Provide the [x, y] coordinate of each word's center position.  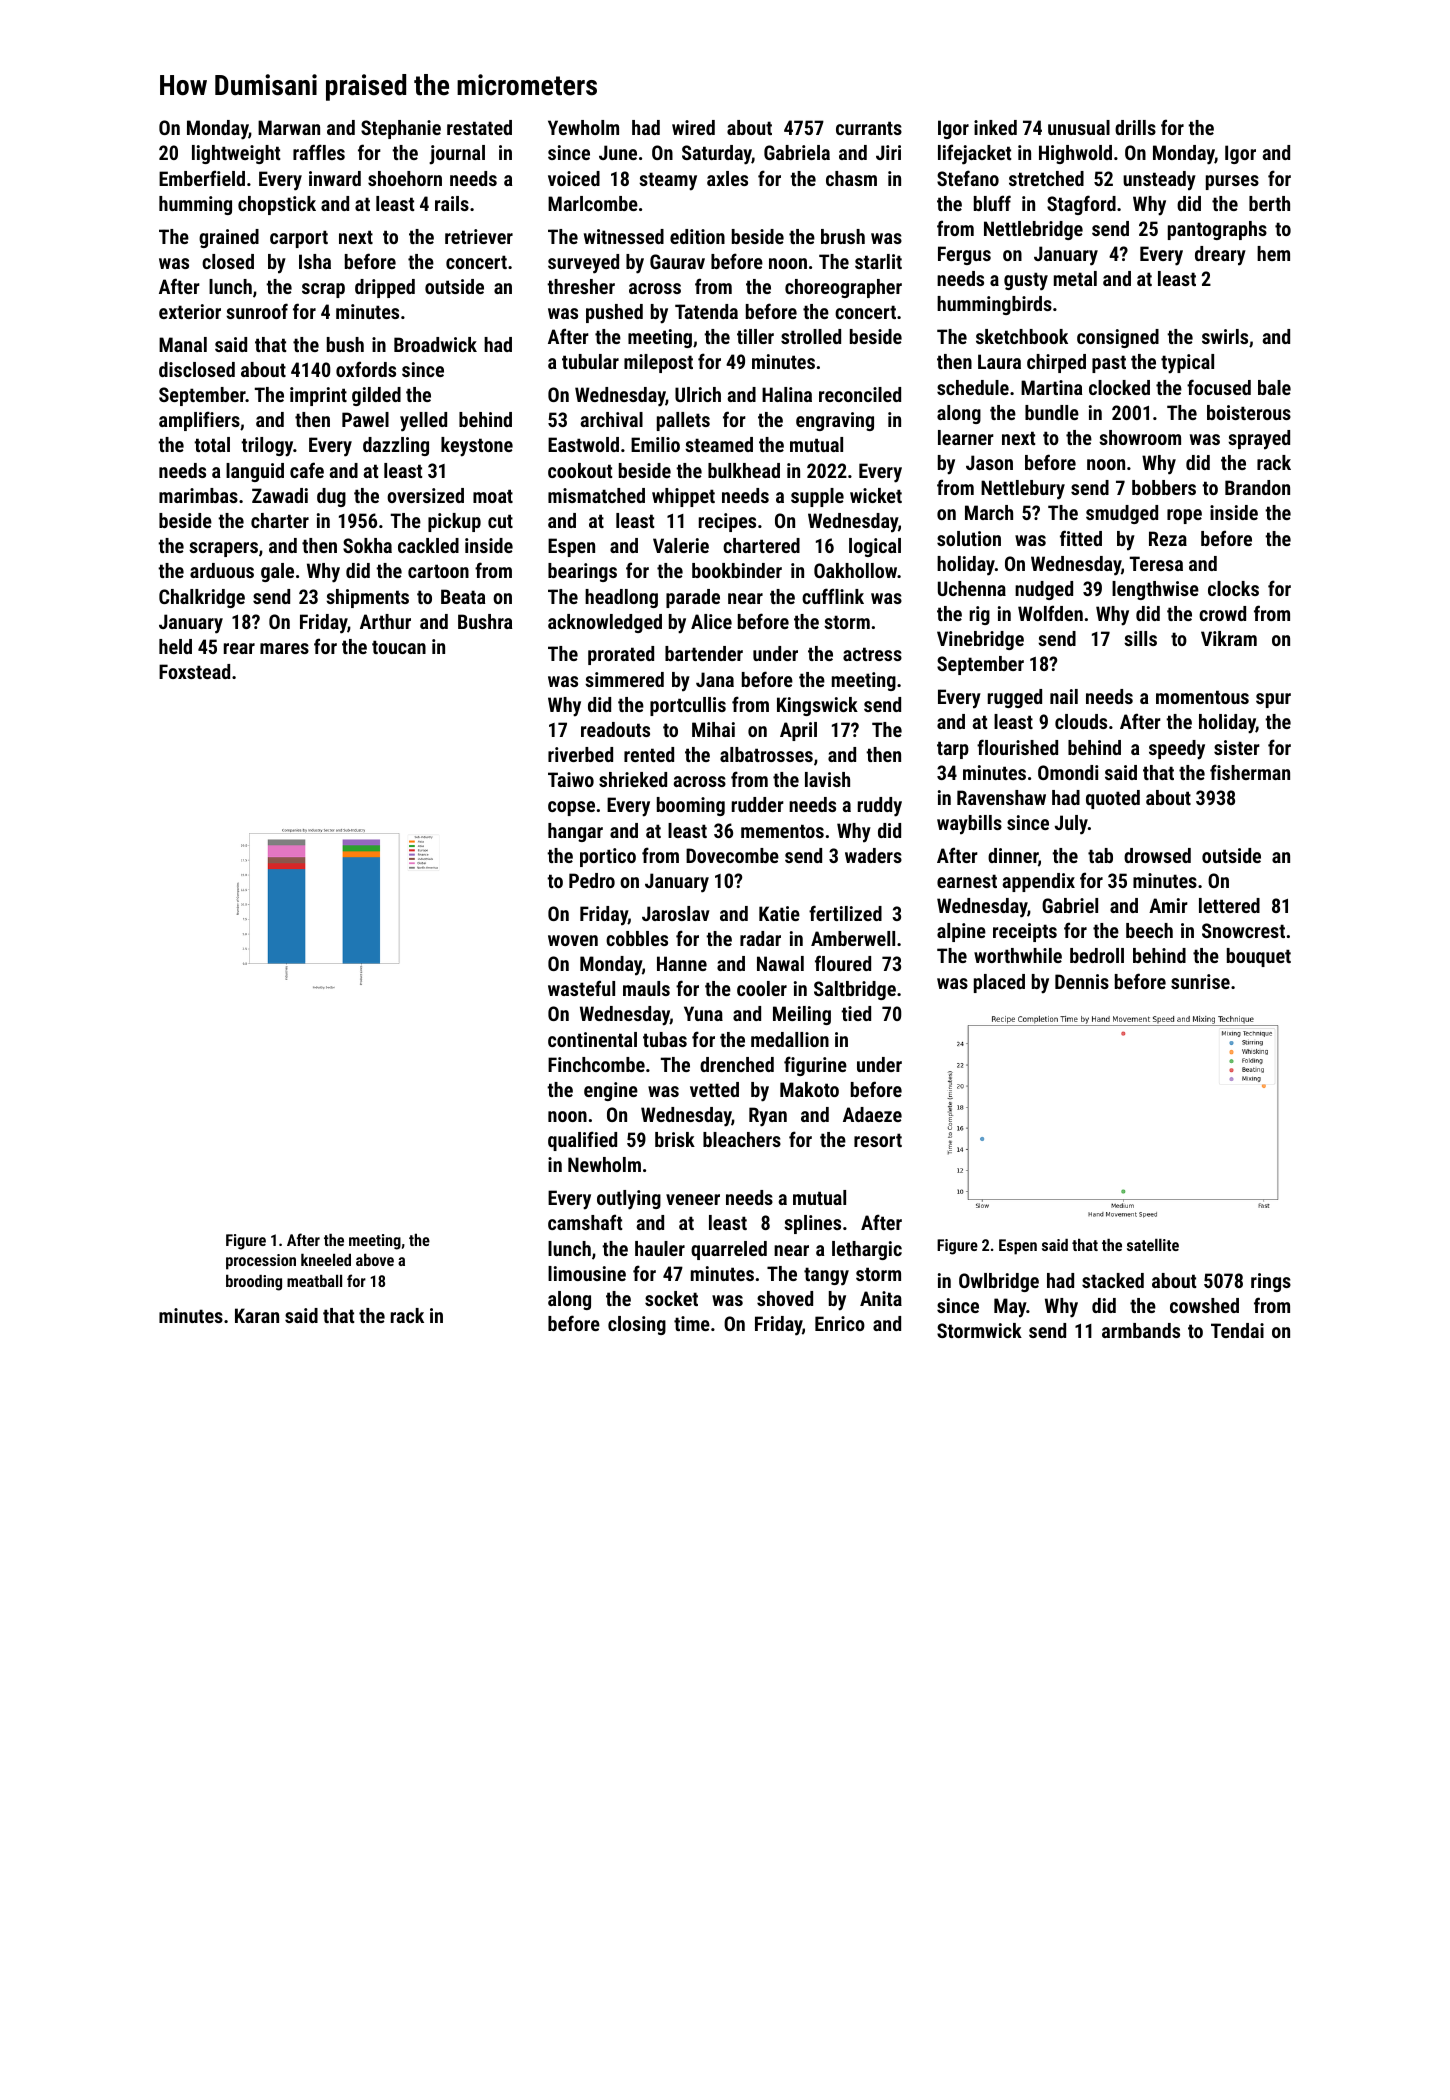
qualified [582, 1141]
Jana [715, 679]
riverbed [580, 754]
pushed [614, 313]
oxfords [366, 369]
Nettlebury [1023, 490]
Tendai [1237, 1330]
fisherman [1250, 772]
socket [671, 1298]
